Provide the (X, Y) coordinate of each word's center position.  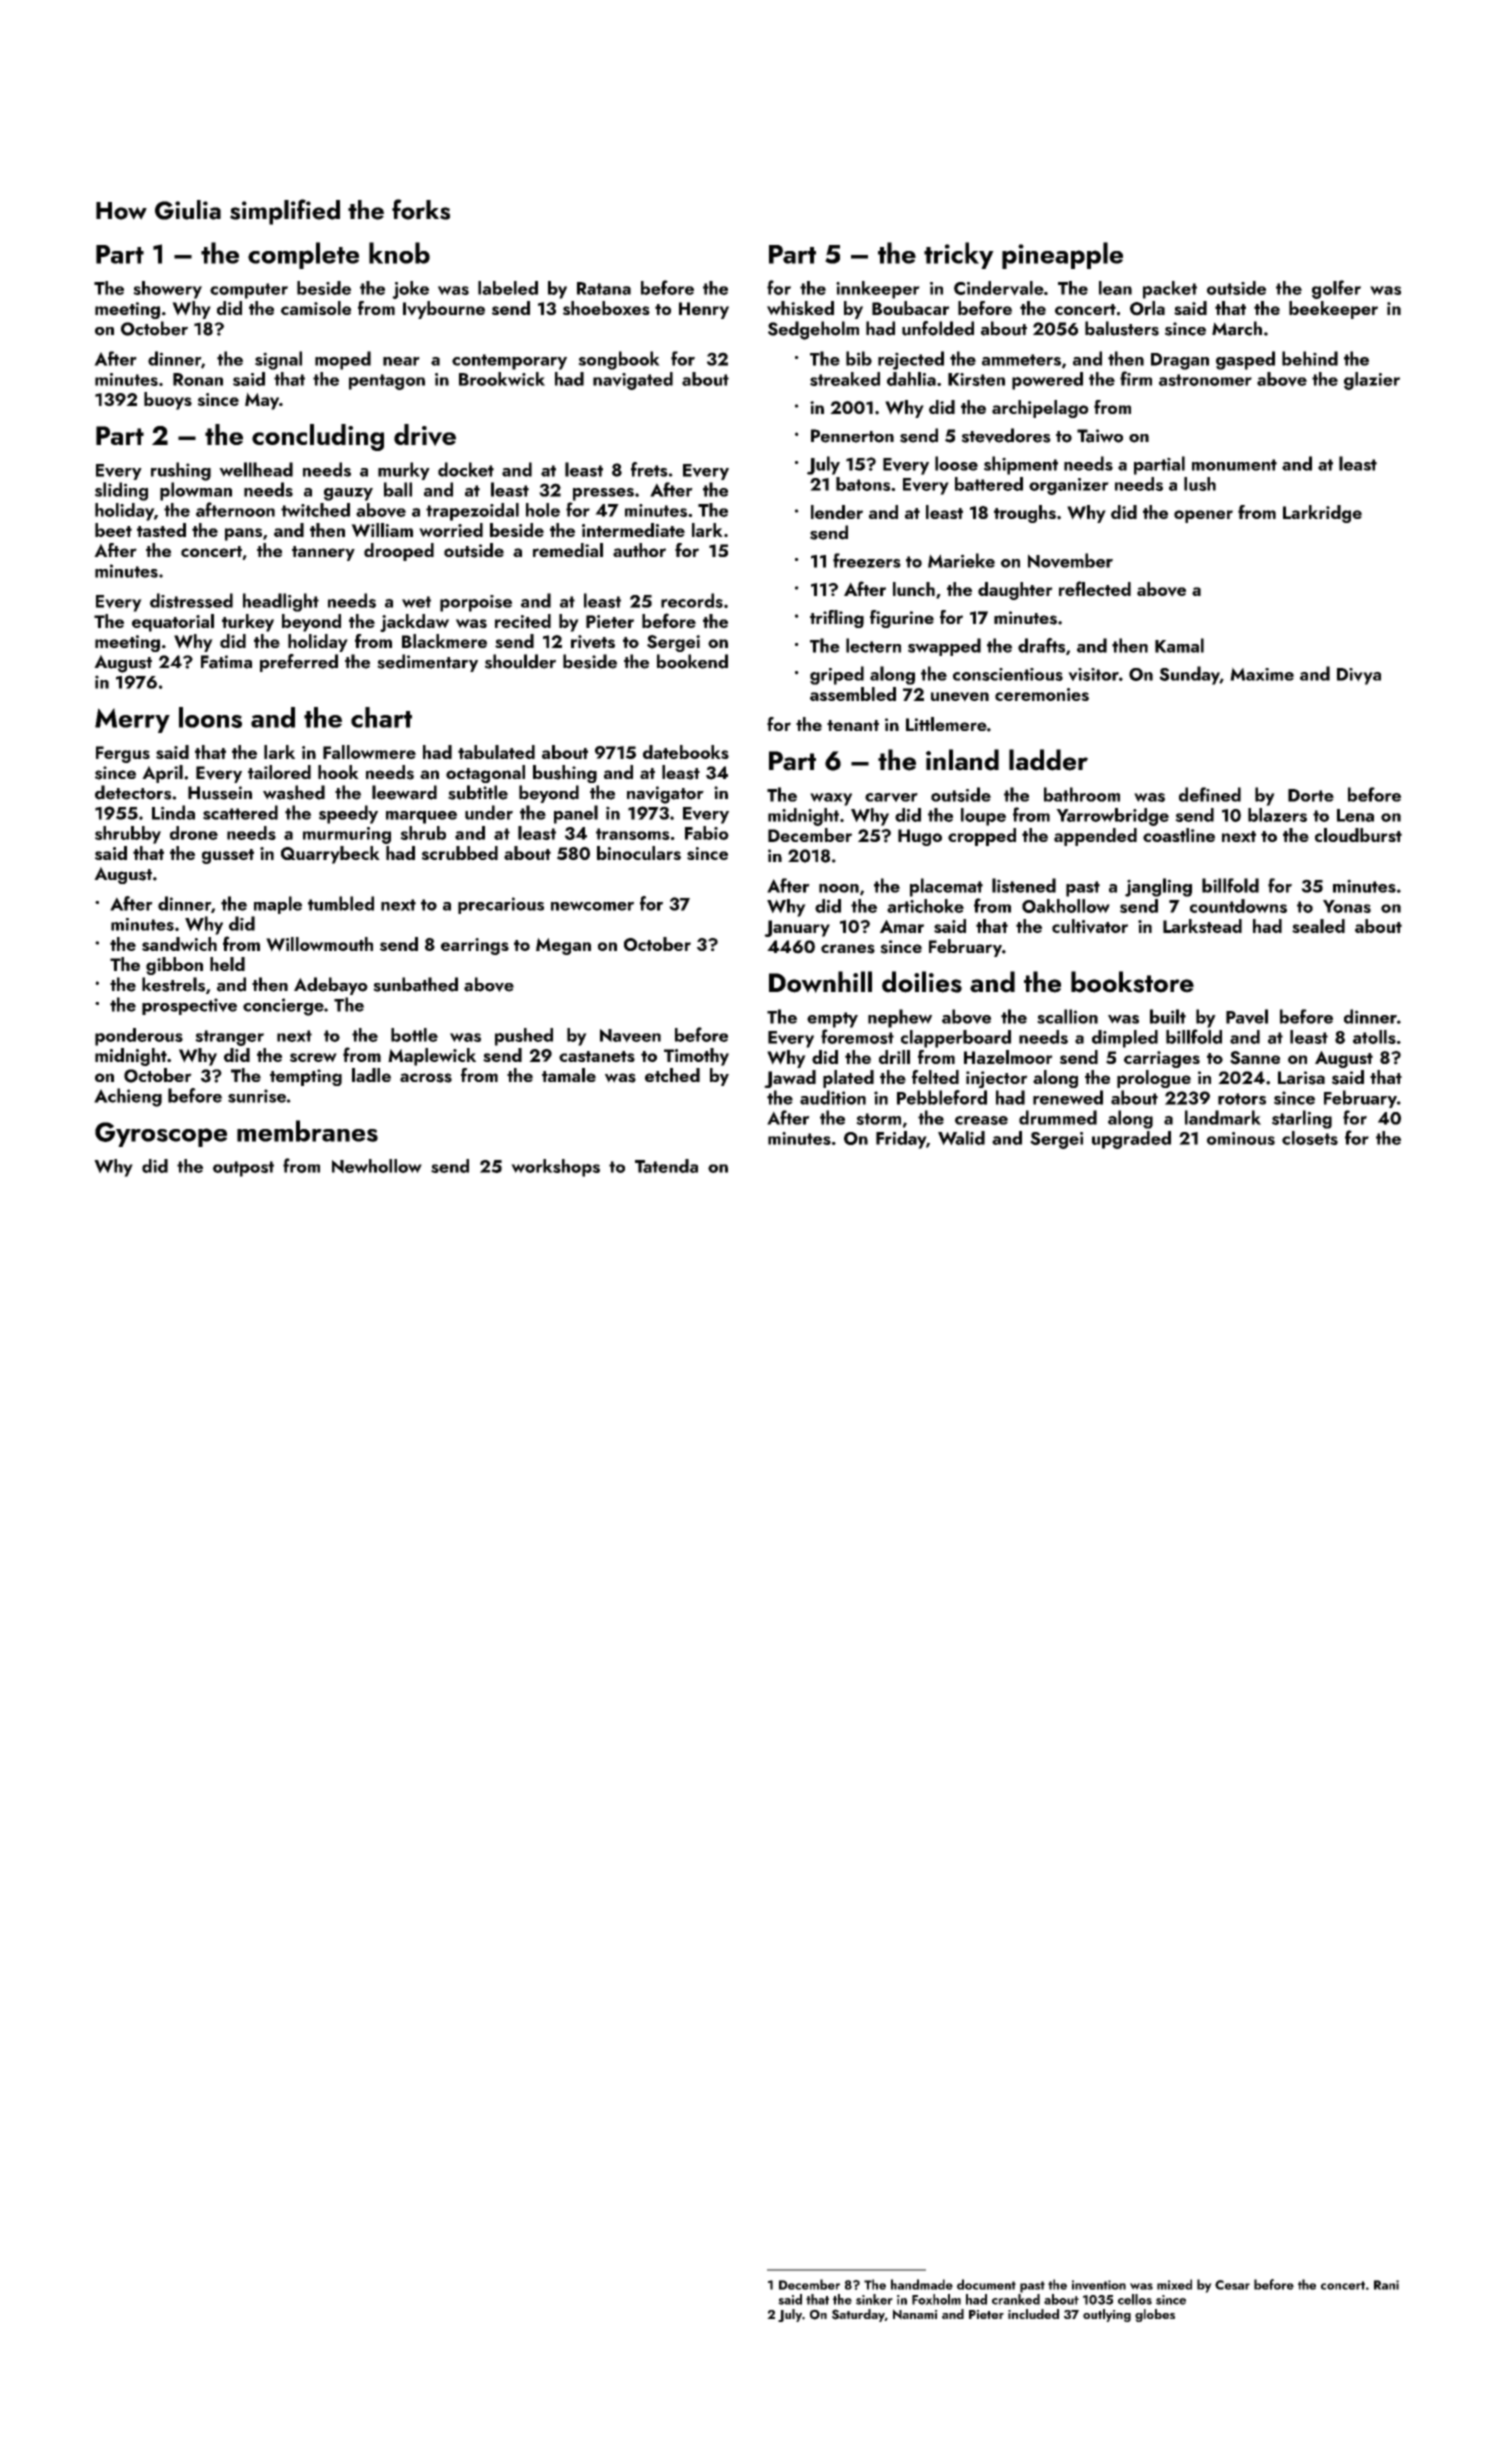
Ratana (604, 288)
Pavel (1247, 1016)
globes (1155, 2315)
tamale (569, 1075)
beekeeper (1333, 310)
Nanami (915, 2314)
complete (303, 255)
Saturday (858, 2315)
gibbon (174, 966)
